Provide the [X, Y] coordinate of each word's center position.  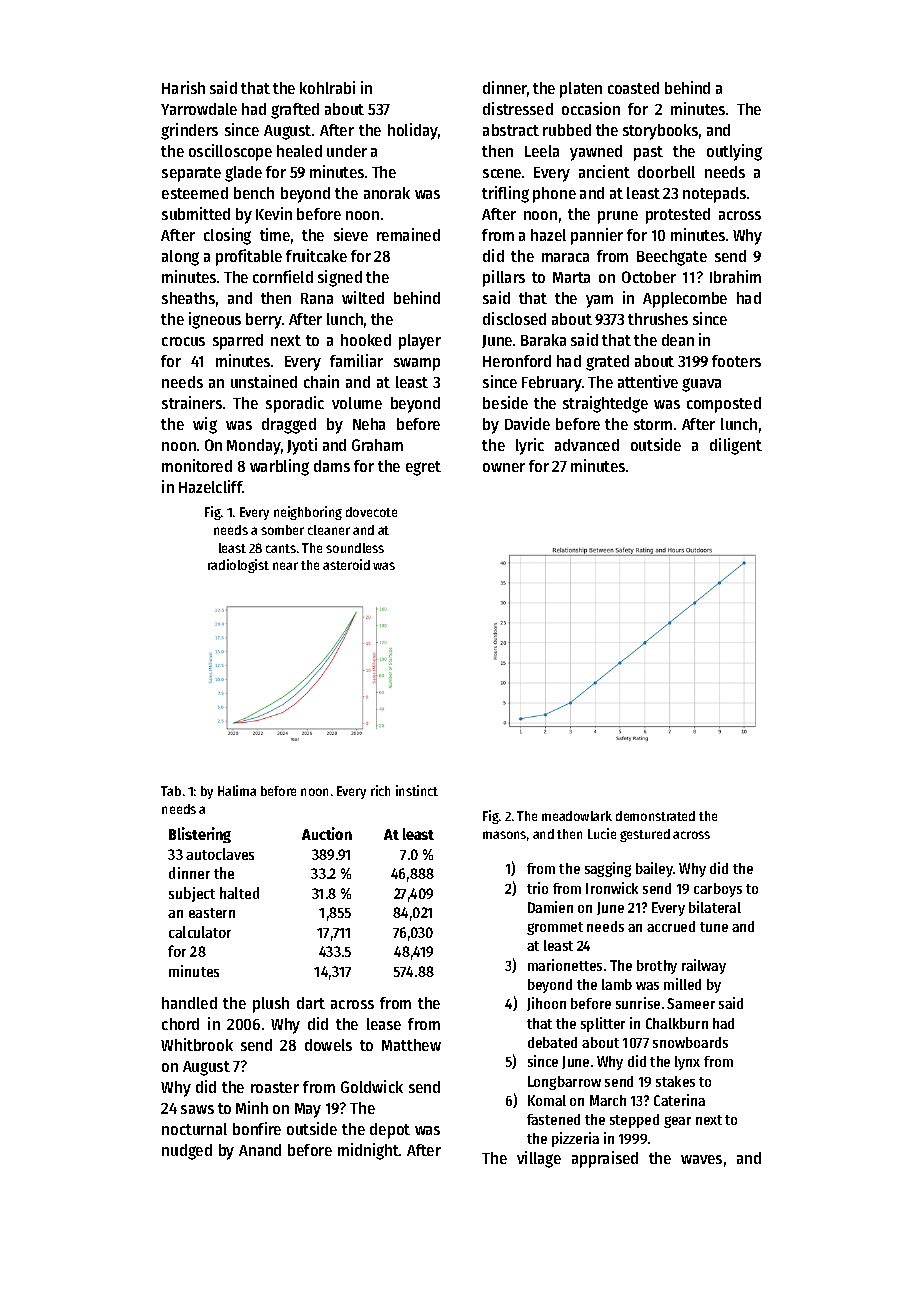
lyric [530, 446]
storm [653, 424]
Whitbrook [197, 1044]
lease [384, 1024]
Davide [527, 423]
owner [504, 467]
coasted [633, 88]
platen [581, 90]
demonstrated [655, 816]
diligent [736, 446]
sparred [238, 342]
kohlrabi [327, 87]
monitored [197, 465]
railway [704, 966]
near [285, 566]
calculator [200, 932]
